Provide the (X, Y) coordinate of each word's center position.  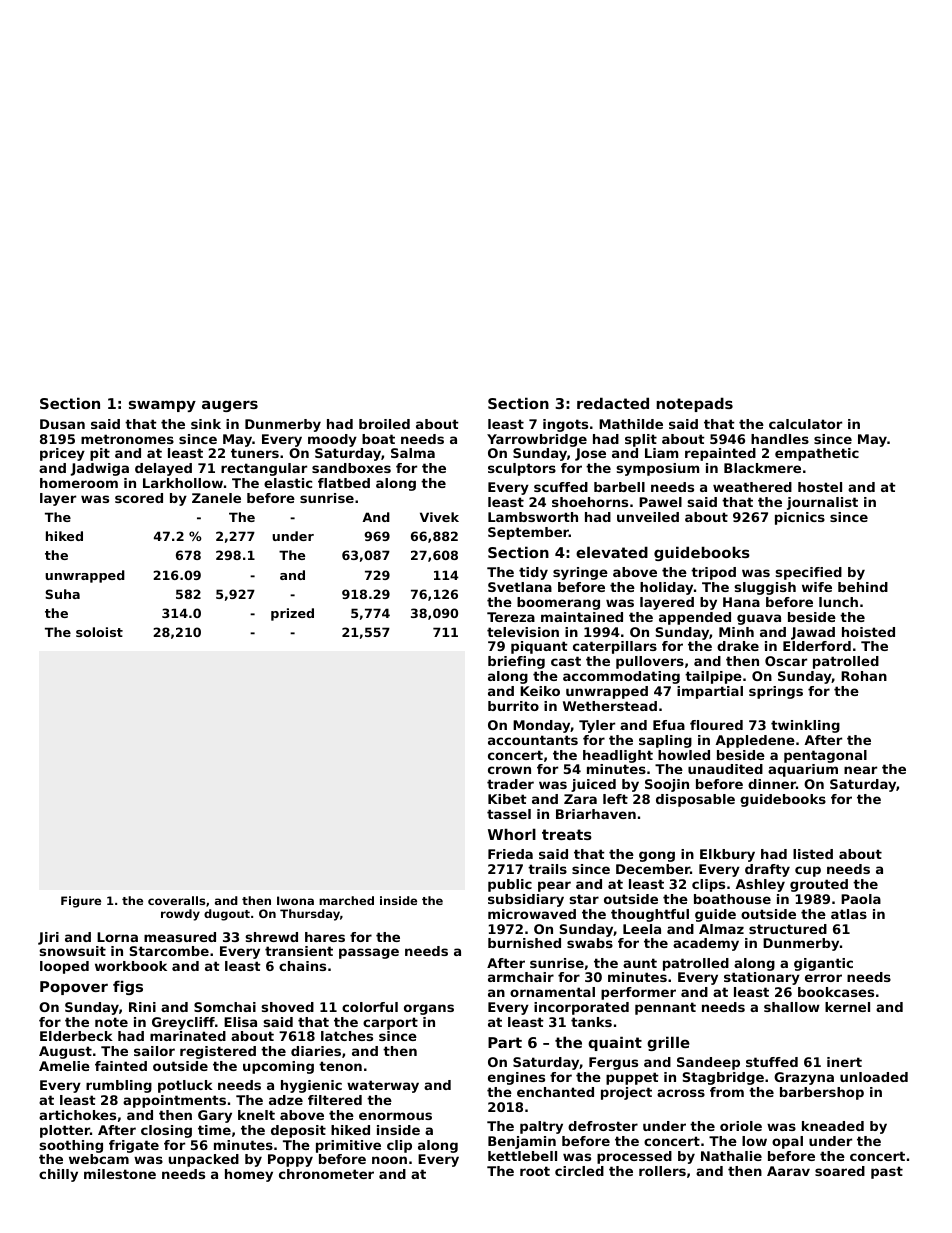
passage (369, 953)
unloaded (874, 1077)
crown (509, 770)
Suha (62, 594)
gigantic (823, 964)
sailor (154, 1051)
